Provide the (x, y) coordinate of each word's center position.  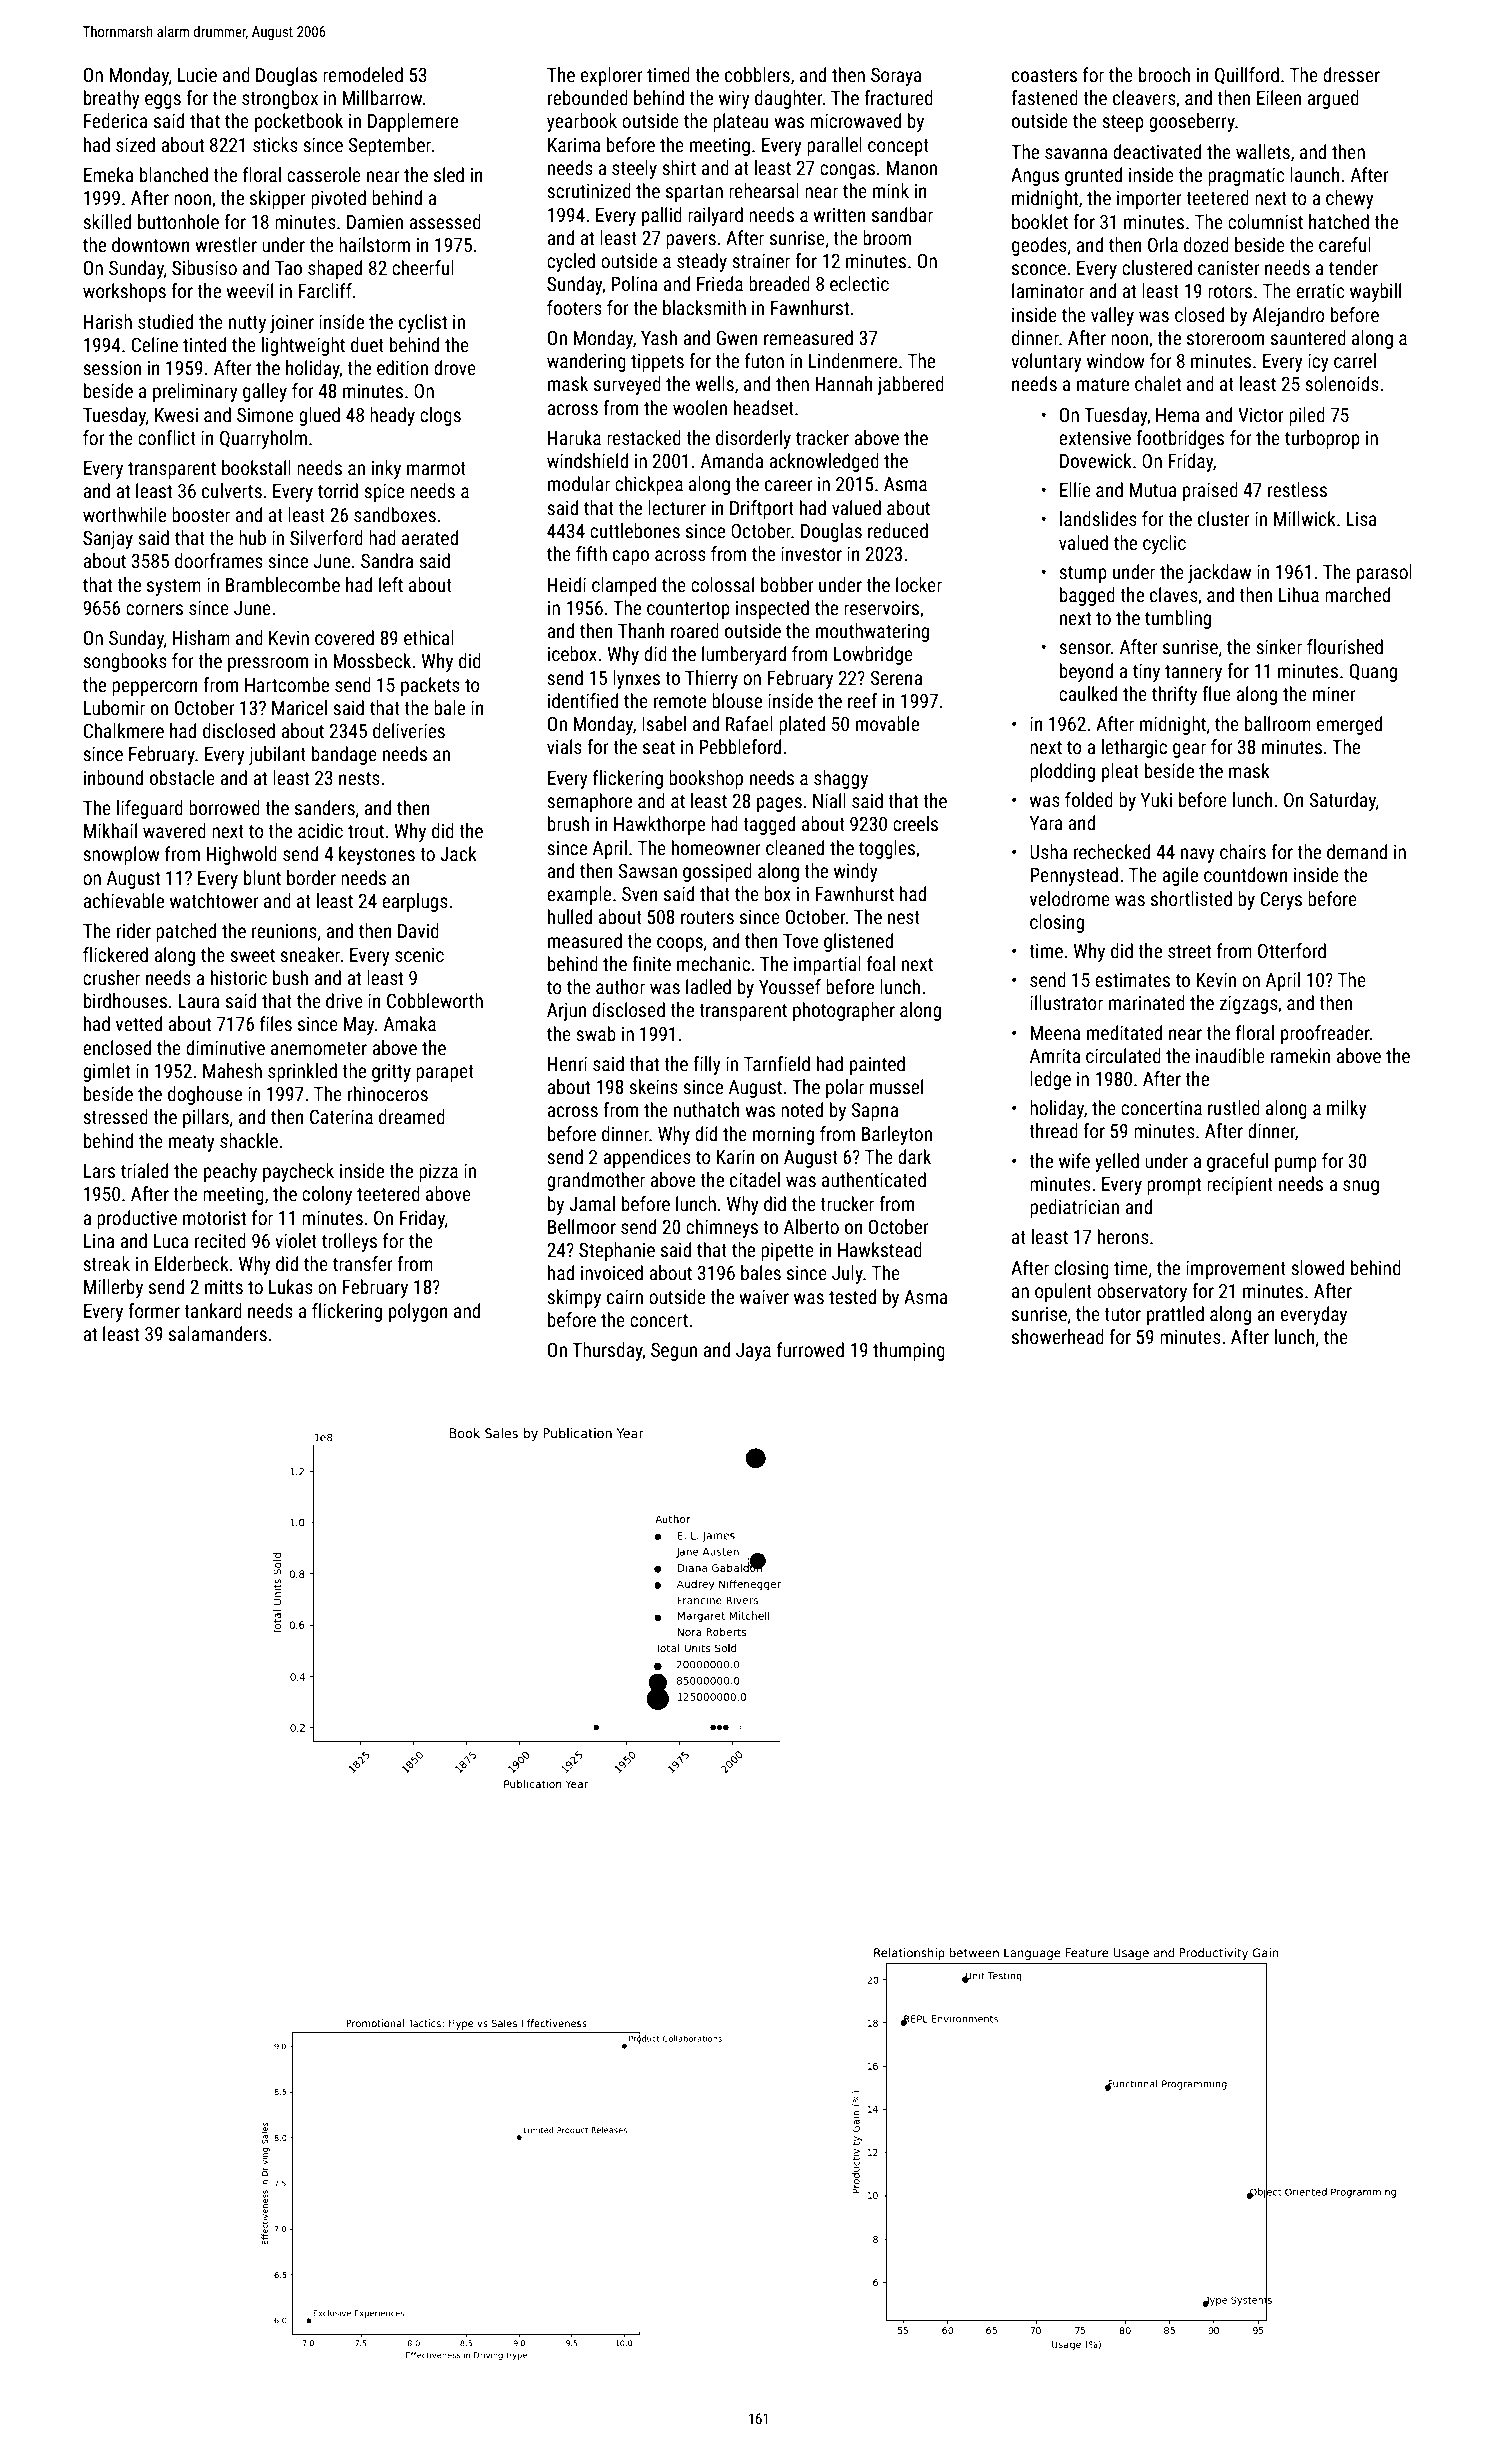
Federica (116, 120)
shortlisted (1191, 898)
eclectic (859, 283)
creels (915, 823)
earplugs (415, 902)
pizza (438, 1173)
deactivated (1157, 151)
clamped (624, 586)
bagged (1087, 596)
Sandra (387, 560)
